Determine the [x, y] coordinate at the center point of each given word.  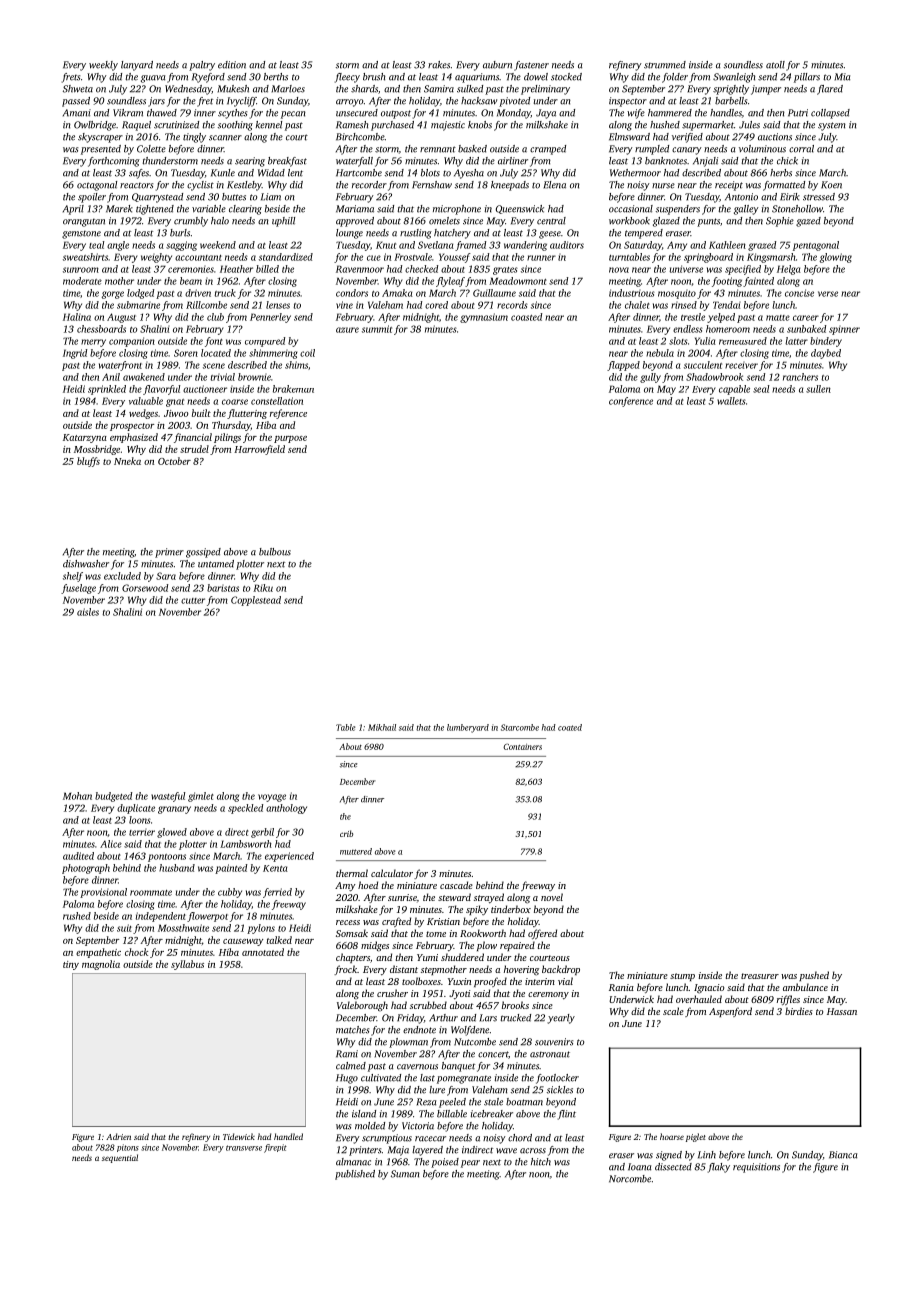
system [832, 126]
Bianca [843, 1155]
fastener [531, 66]
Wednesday [188, 90]
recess [348, 922]
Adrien [118, 1136]
